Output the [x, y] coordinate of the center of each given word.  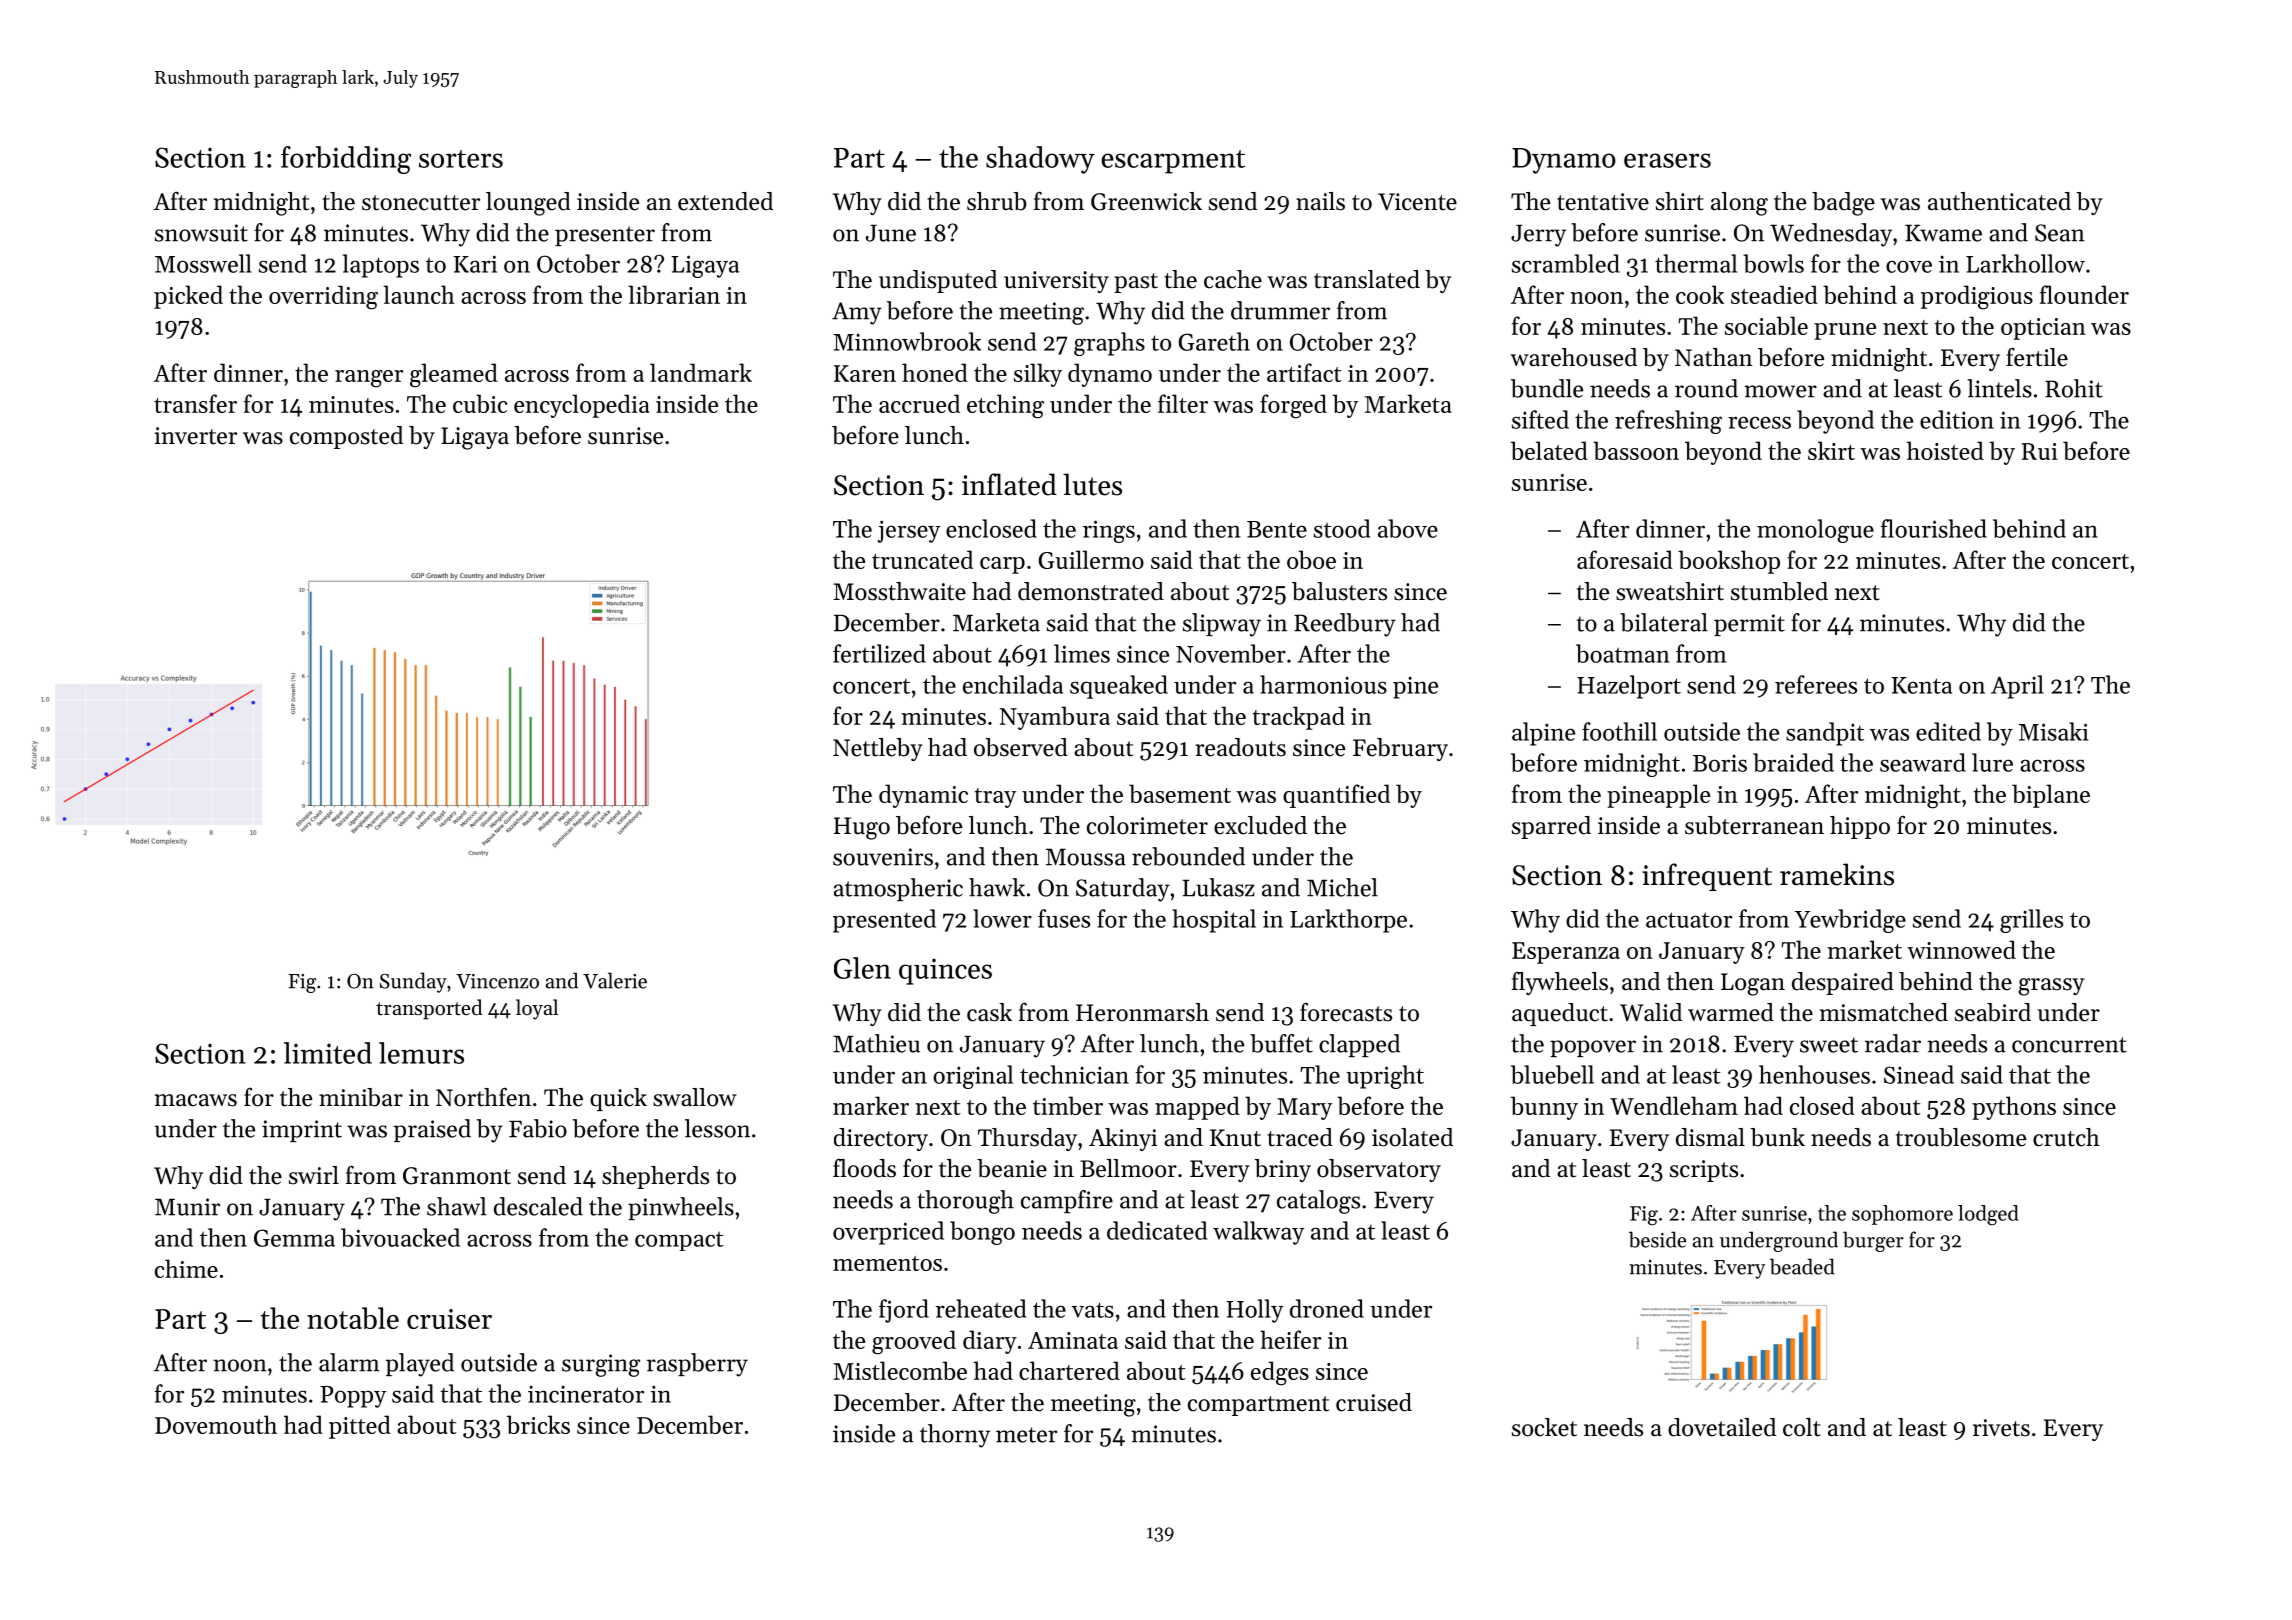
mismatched [1884, 1012]
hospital [1214, 921]
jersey [908, 531]
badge [1843, 204]
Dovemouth [216, 1424]
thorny [955, 1436]
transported [429, 1009]
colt [1802, 1427]
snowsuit [201, 233]
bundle [1547, 388]
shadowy [1040, 160]
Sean [2060, 233]
